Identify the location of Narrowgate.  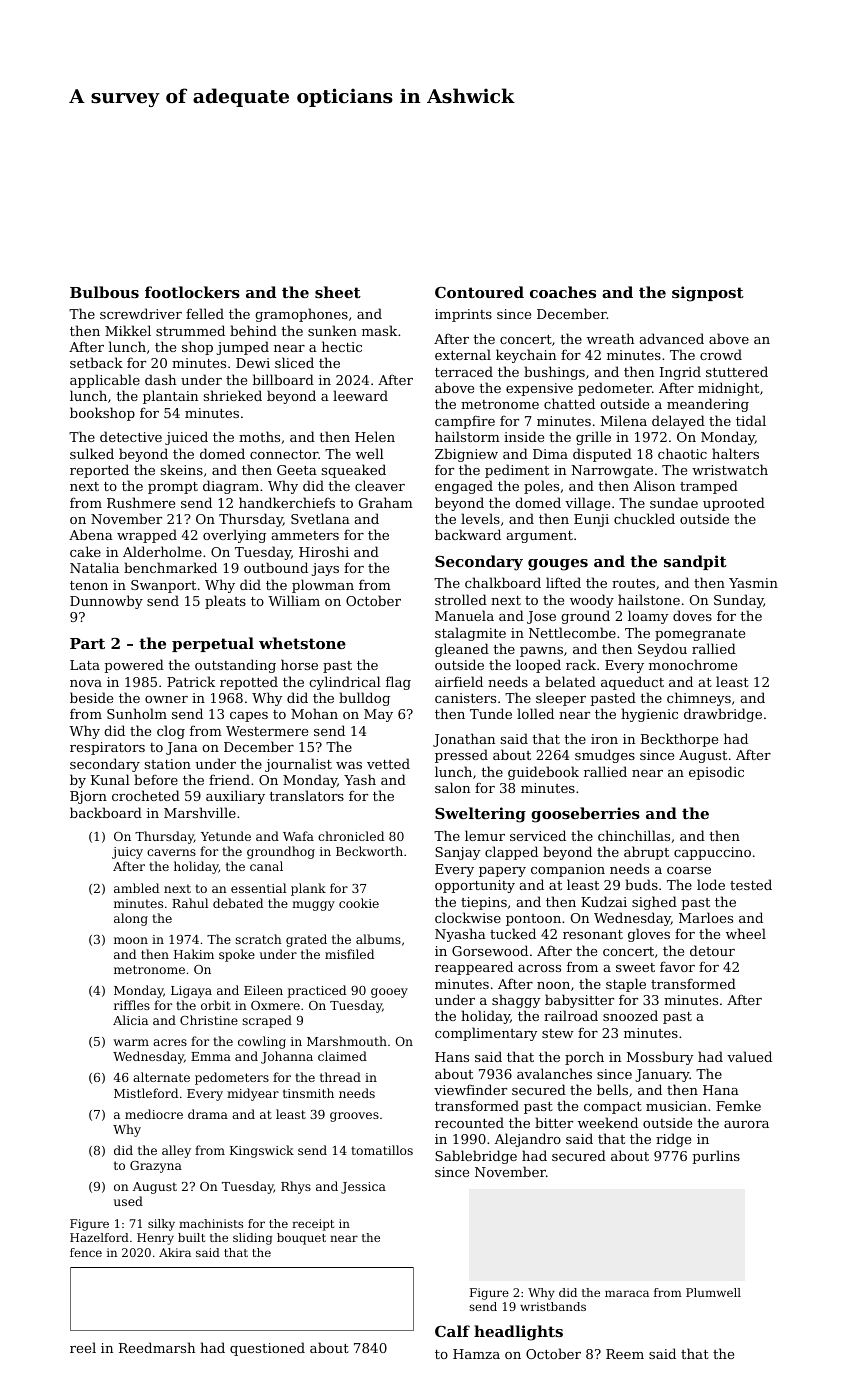
(612, 471).
